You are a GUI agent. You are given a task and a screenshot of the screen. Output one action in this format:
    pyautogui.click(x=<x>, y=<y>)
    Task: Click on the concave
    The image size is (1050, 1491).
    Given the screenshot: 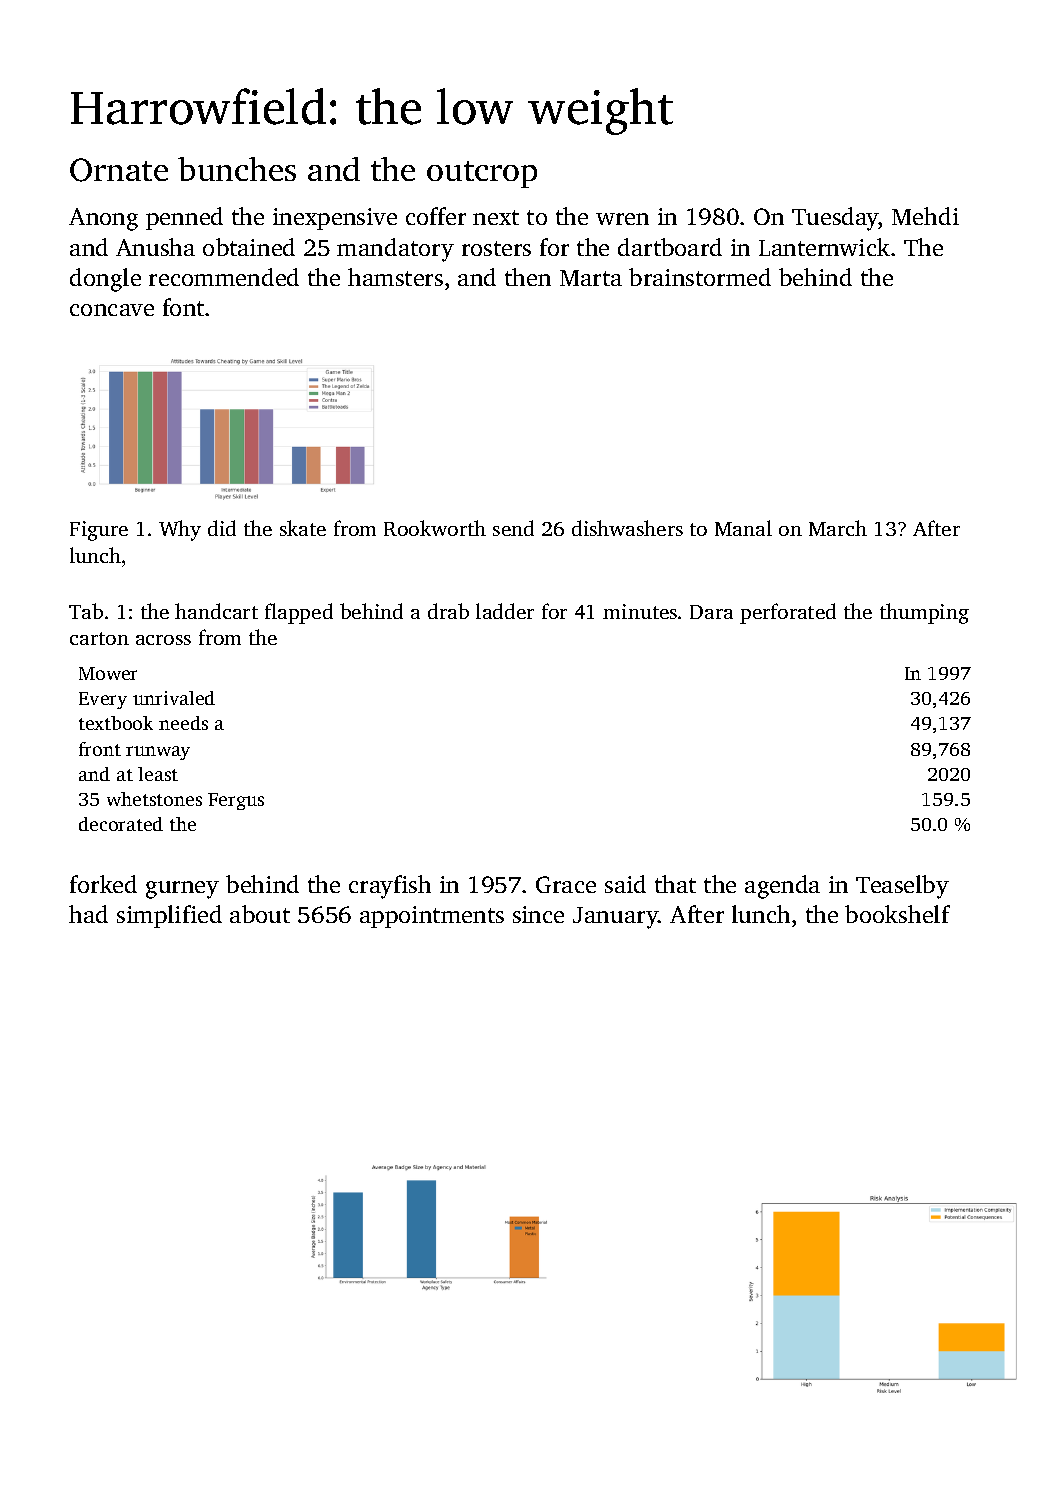 What is the action you would take?
    pyautogui.click(x=112, y=310)
